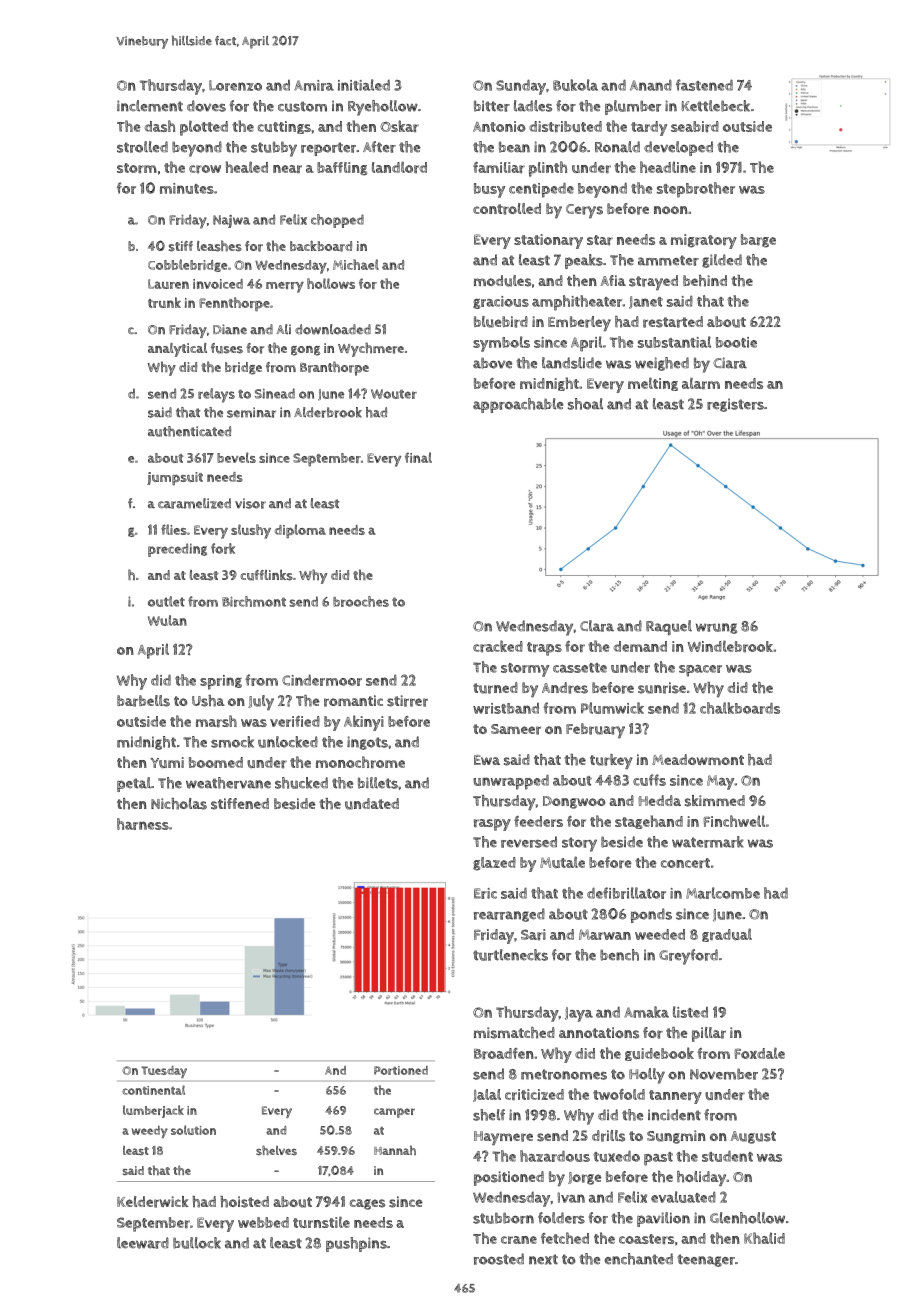  Describe the element at coordinates (704, 85) in the document. I see `fastened` at that location.
